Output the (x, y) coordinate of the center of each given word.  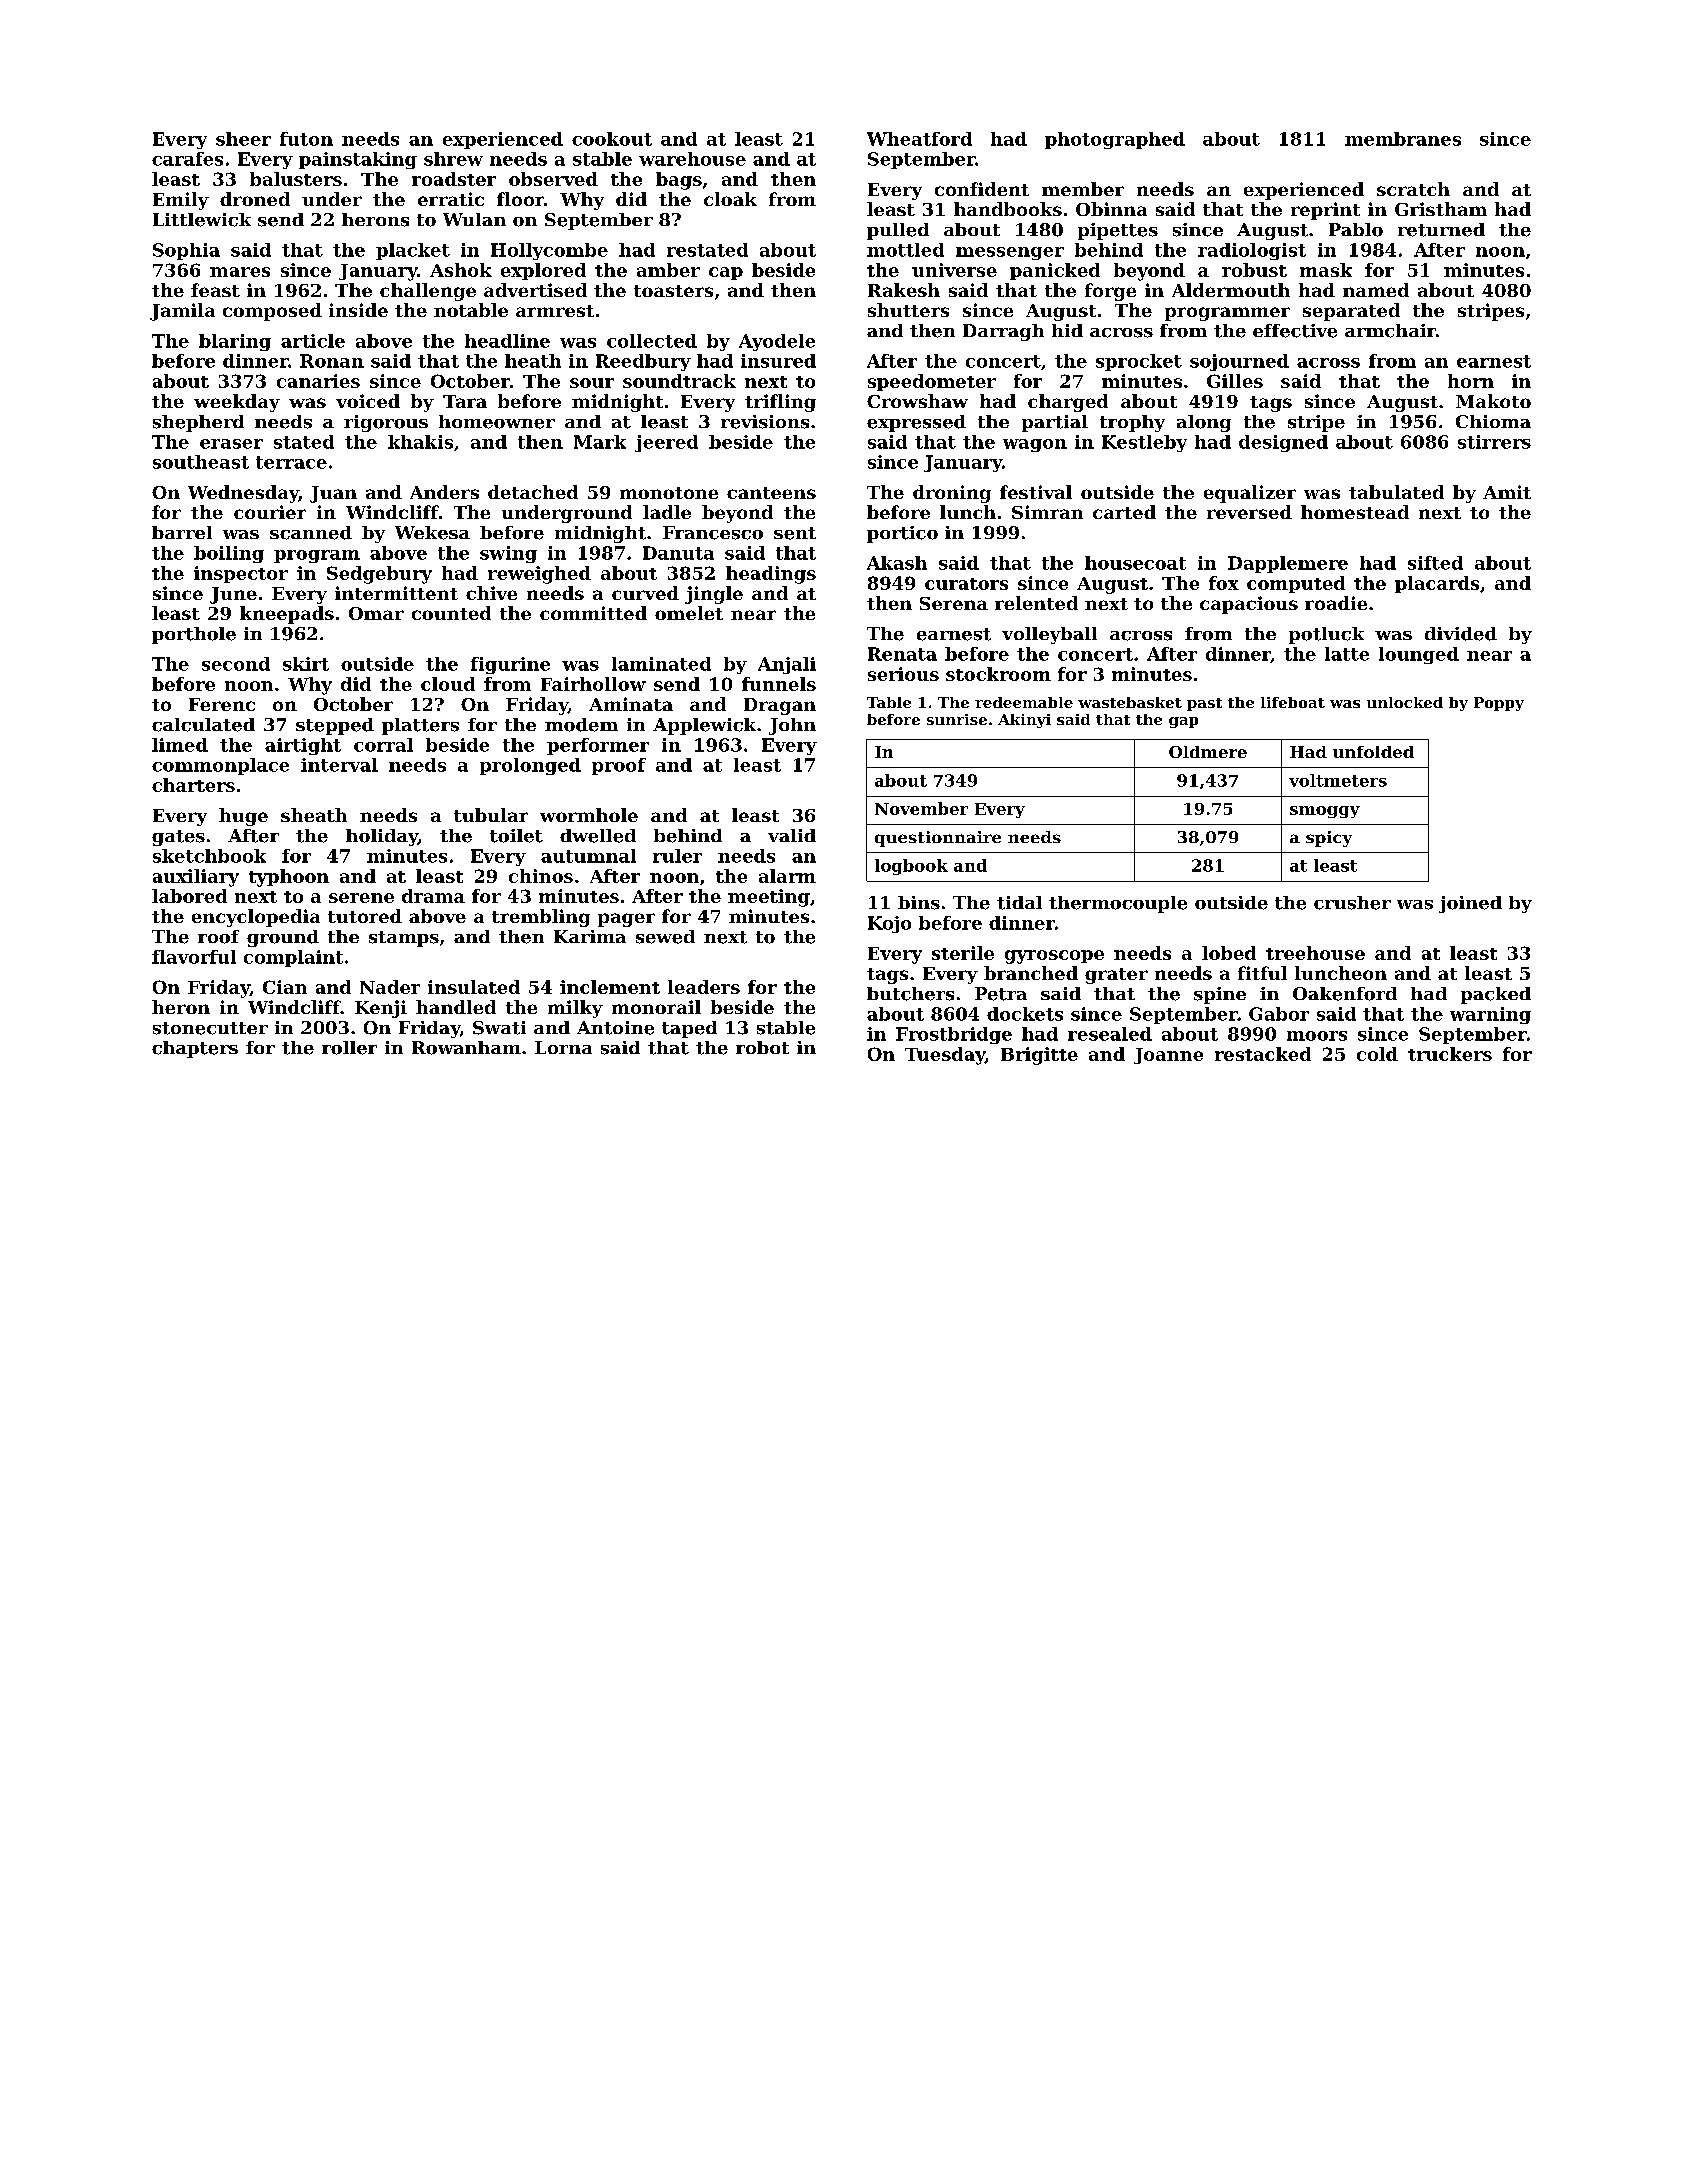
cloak (730, 199)
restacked (1263, 1054)
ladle (667, 512)
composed (272, 312)
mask (1326, 270)
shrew (453, 159)
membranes (1403, 139)
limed (180, 745)
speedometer (932, 382)
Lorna (563, 1047)
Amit (1507, 492)
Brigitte (1039, 1056)
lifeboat (1293, 702)
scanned (311, 533)
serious (903, 674)
